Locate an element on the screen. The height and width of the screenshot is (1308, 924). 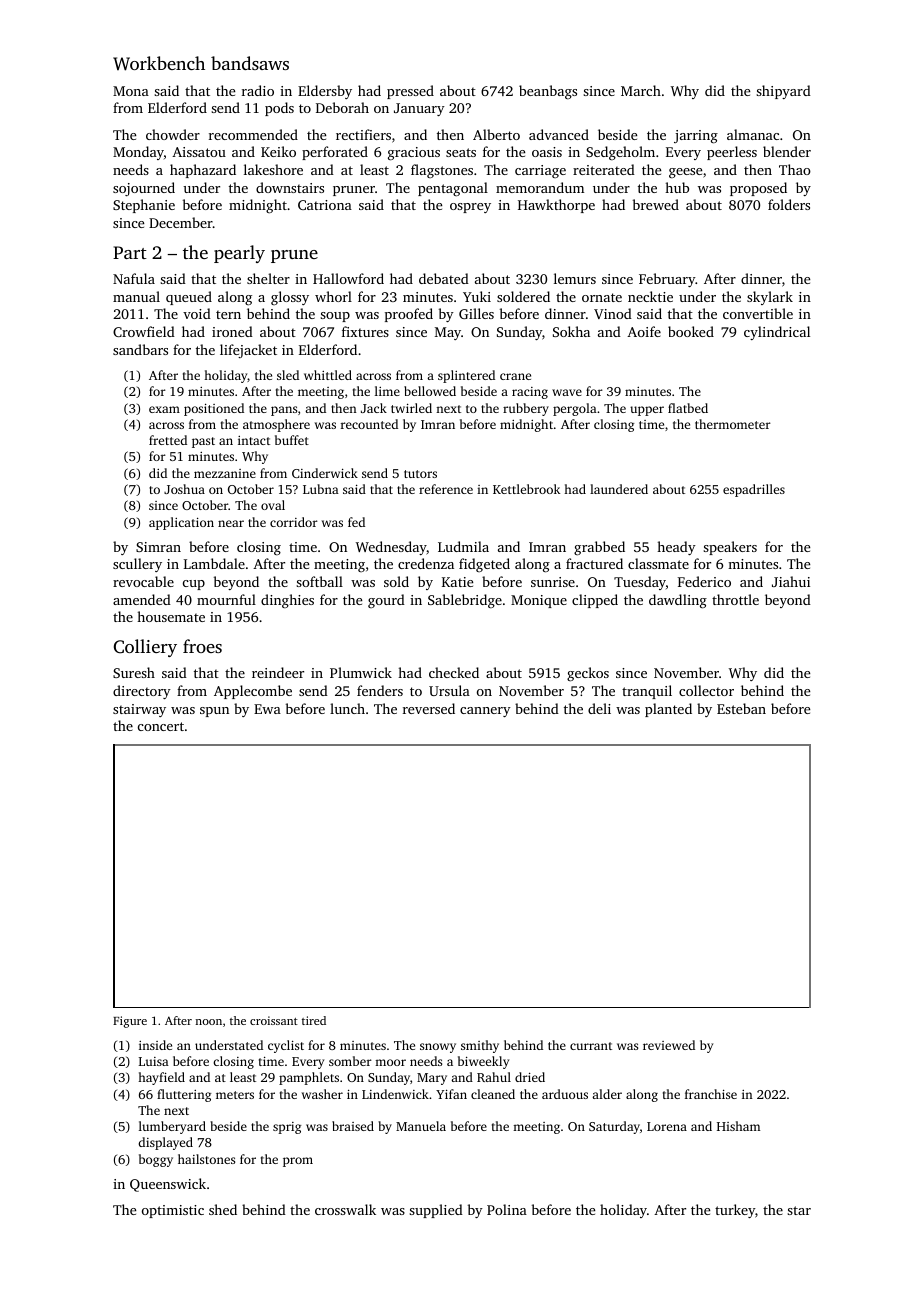
application is located at coordinates (181, 523).
